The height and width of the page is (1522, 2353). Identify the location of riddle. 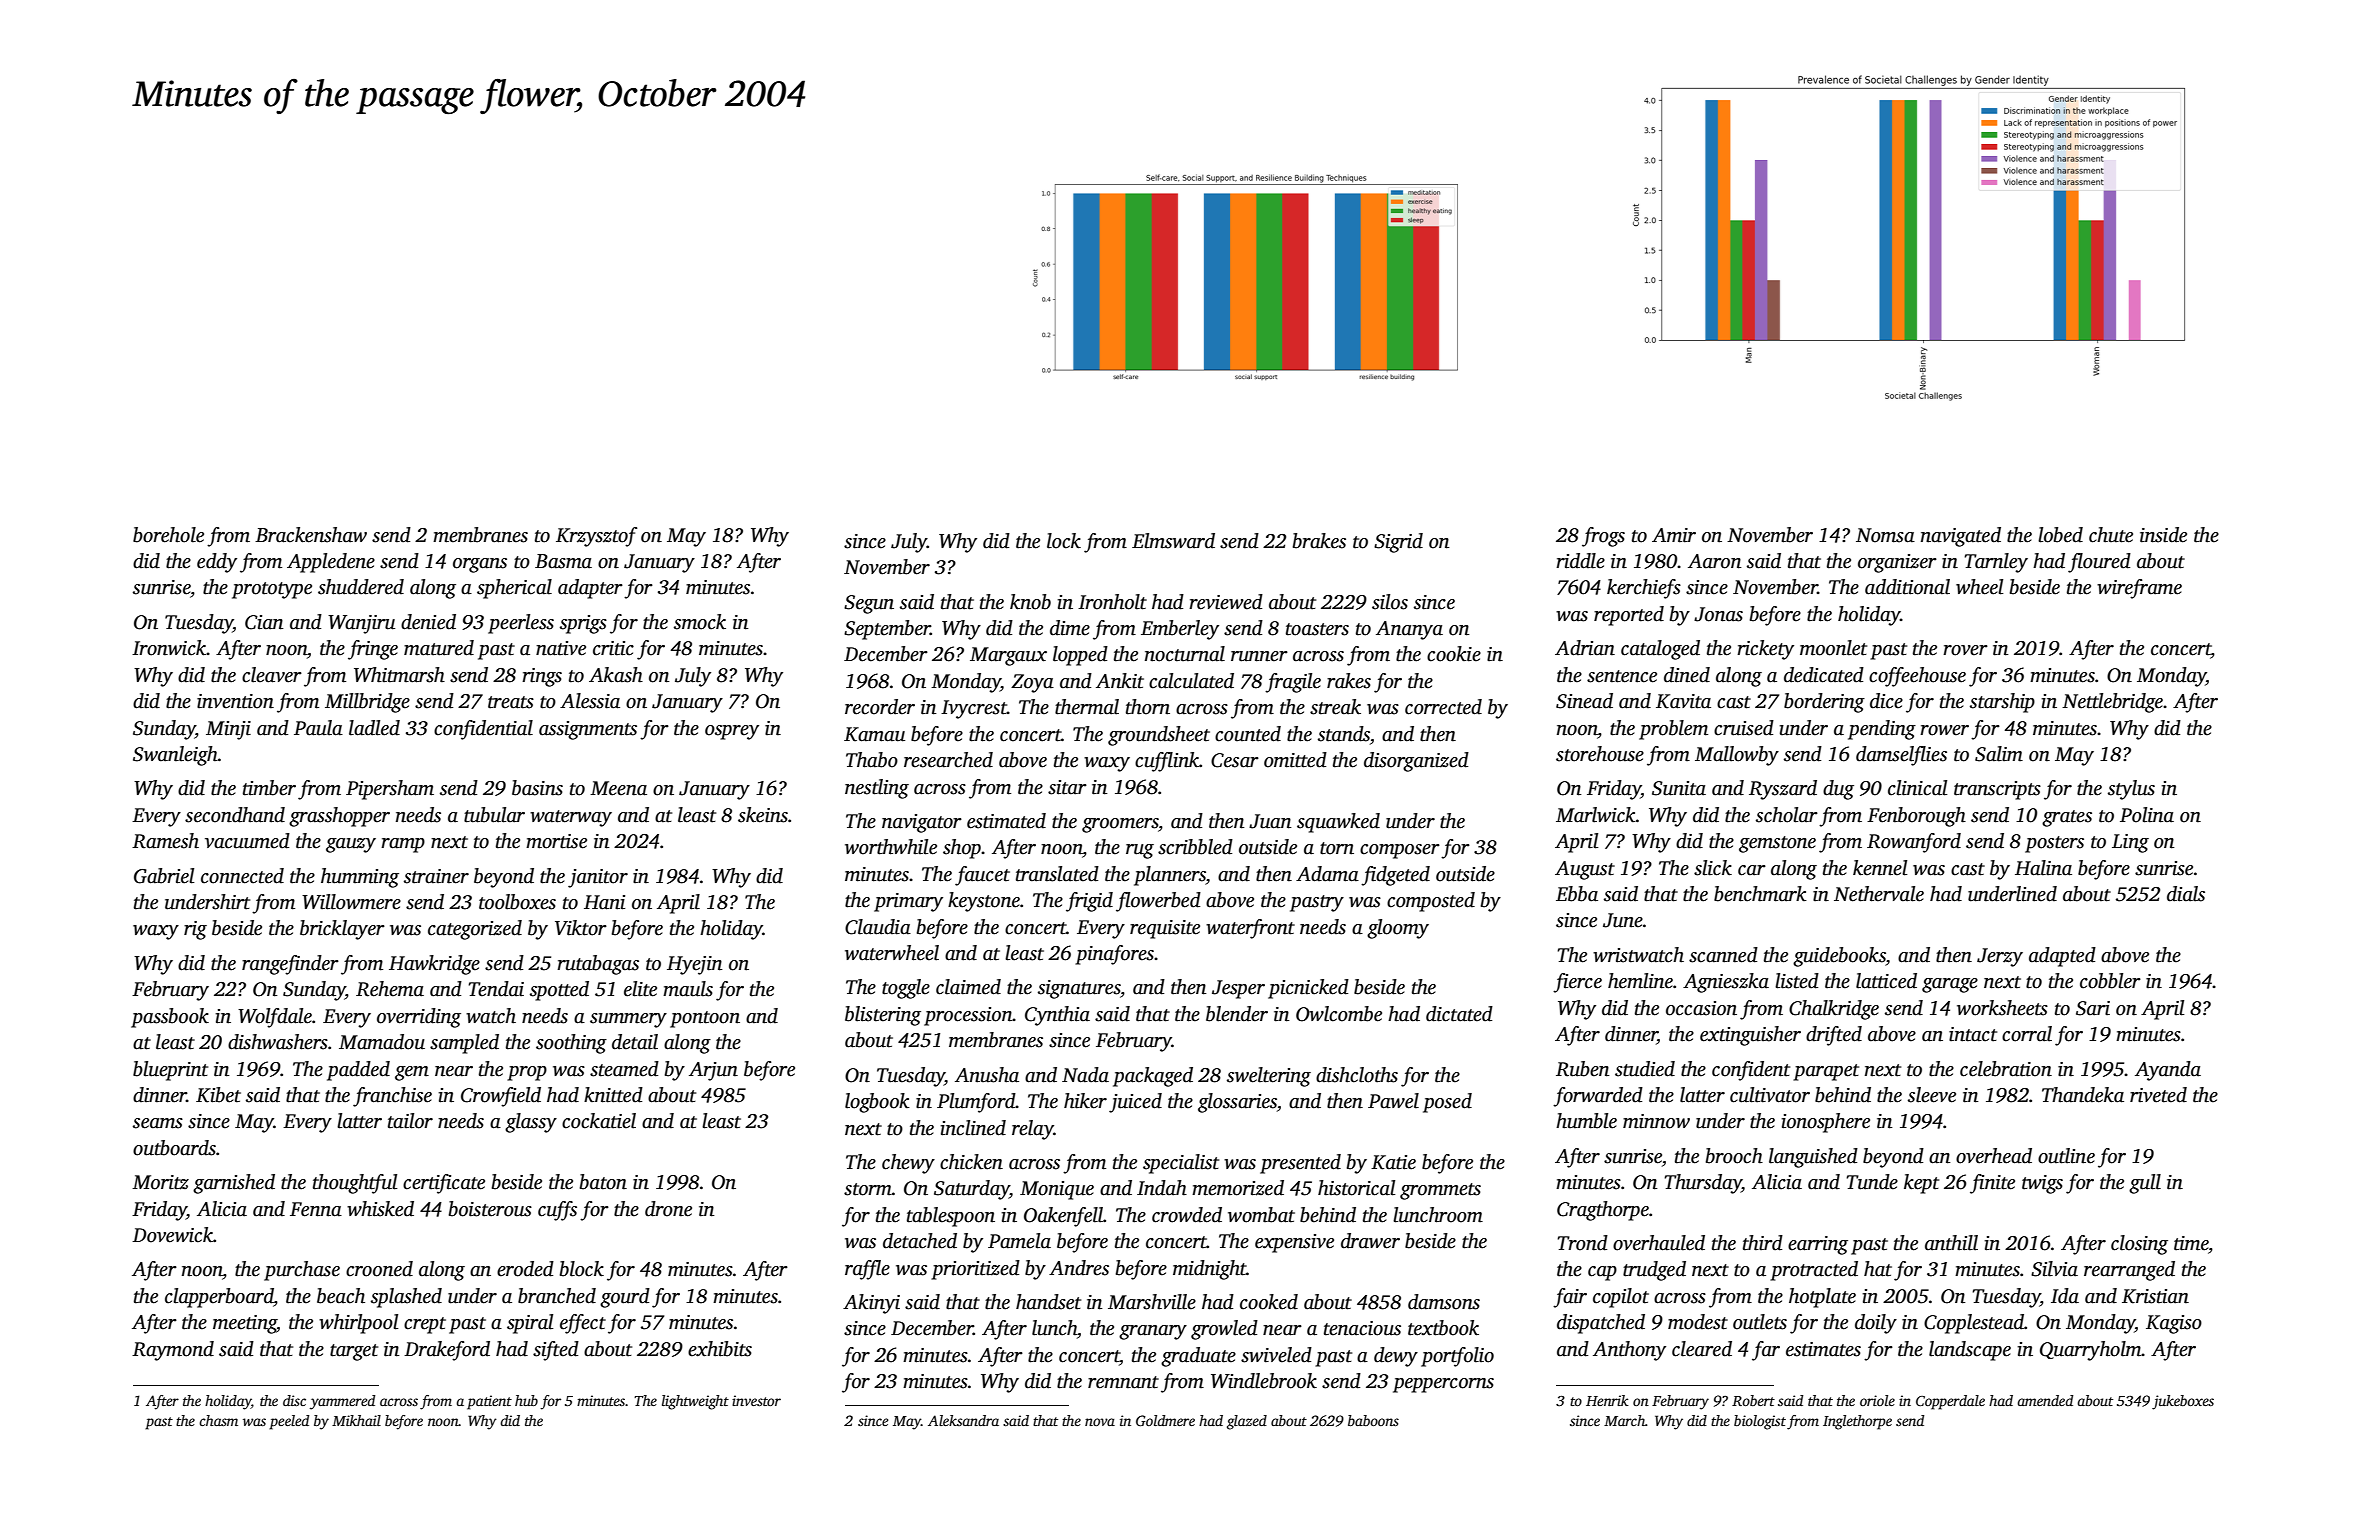
(1580, 561).
